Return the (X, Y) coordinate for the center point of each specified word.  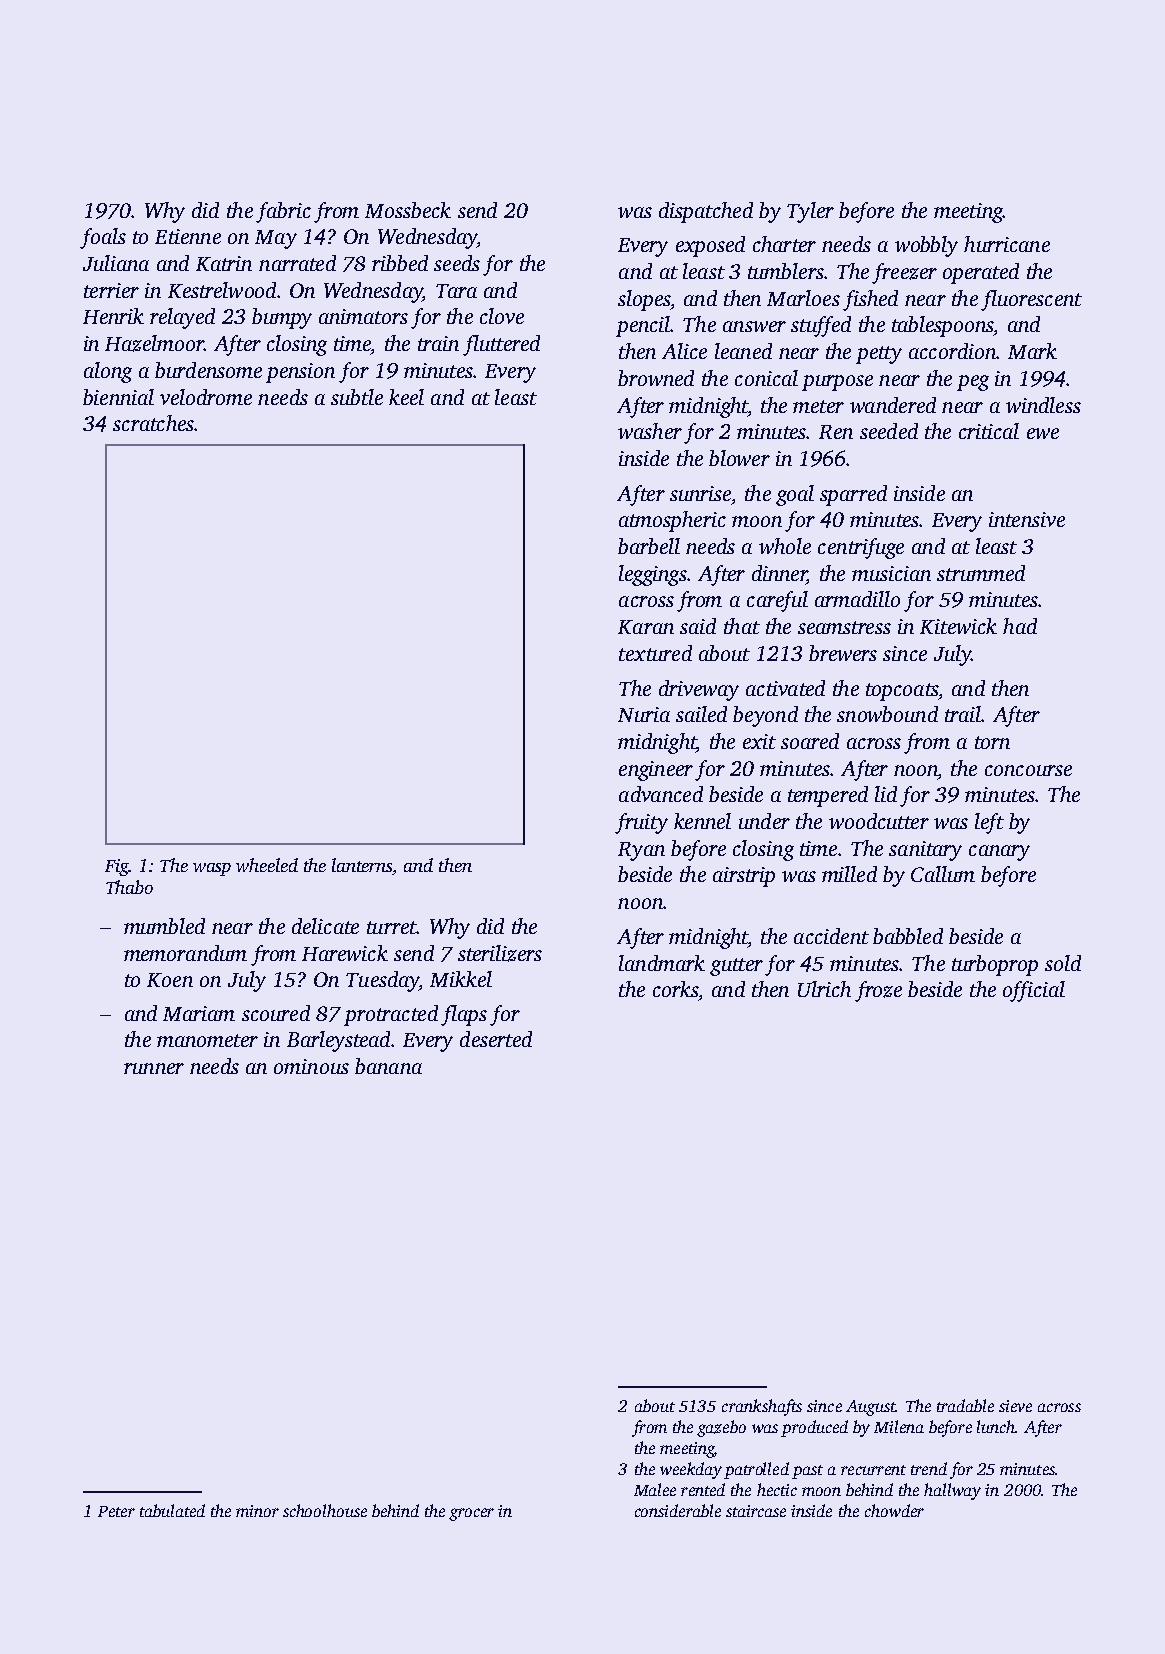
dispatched (706, 212)
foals (103, 238)
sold (1063, 963)
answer (754, 326)
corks (675, 989)
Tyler (810, 212)
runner (154, 1068)
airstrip (744, 877)
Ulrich (824, 989)
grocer (471, 1514)
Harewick (345, 953)
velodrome (206, 397)
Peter (116, 1511)
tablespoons (942, 326)
